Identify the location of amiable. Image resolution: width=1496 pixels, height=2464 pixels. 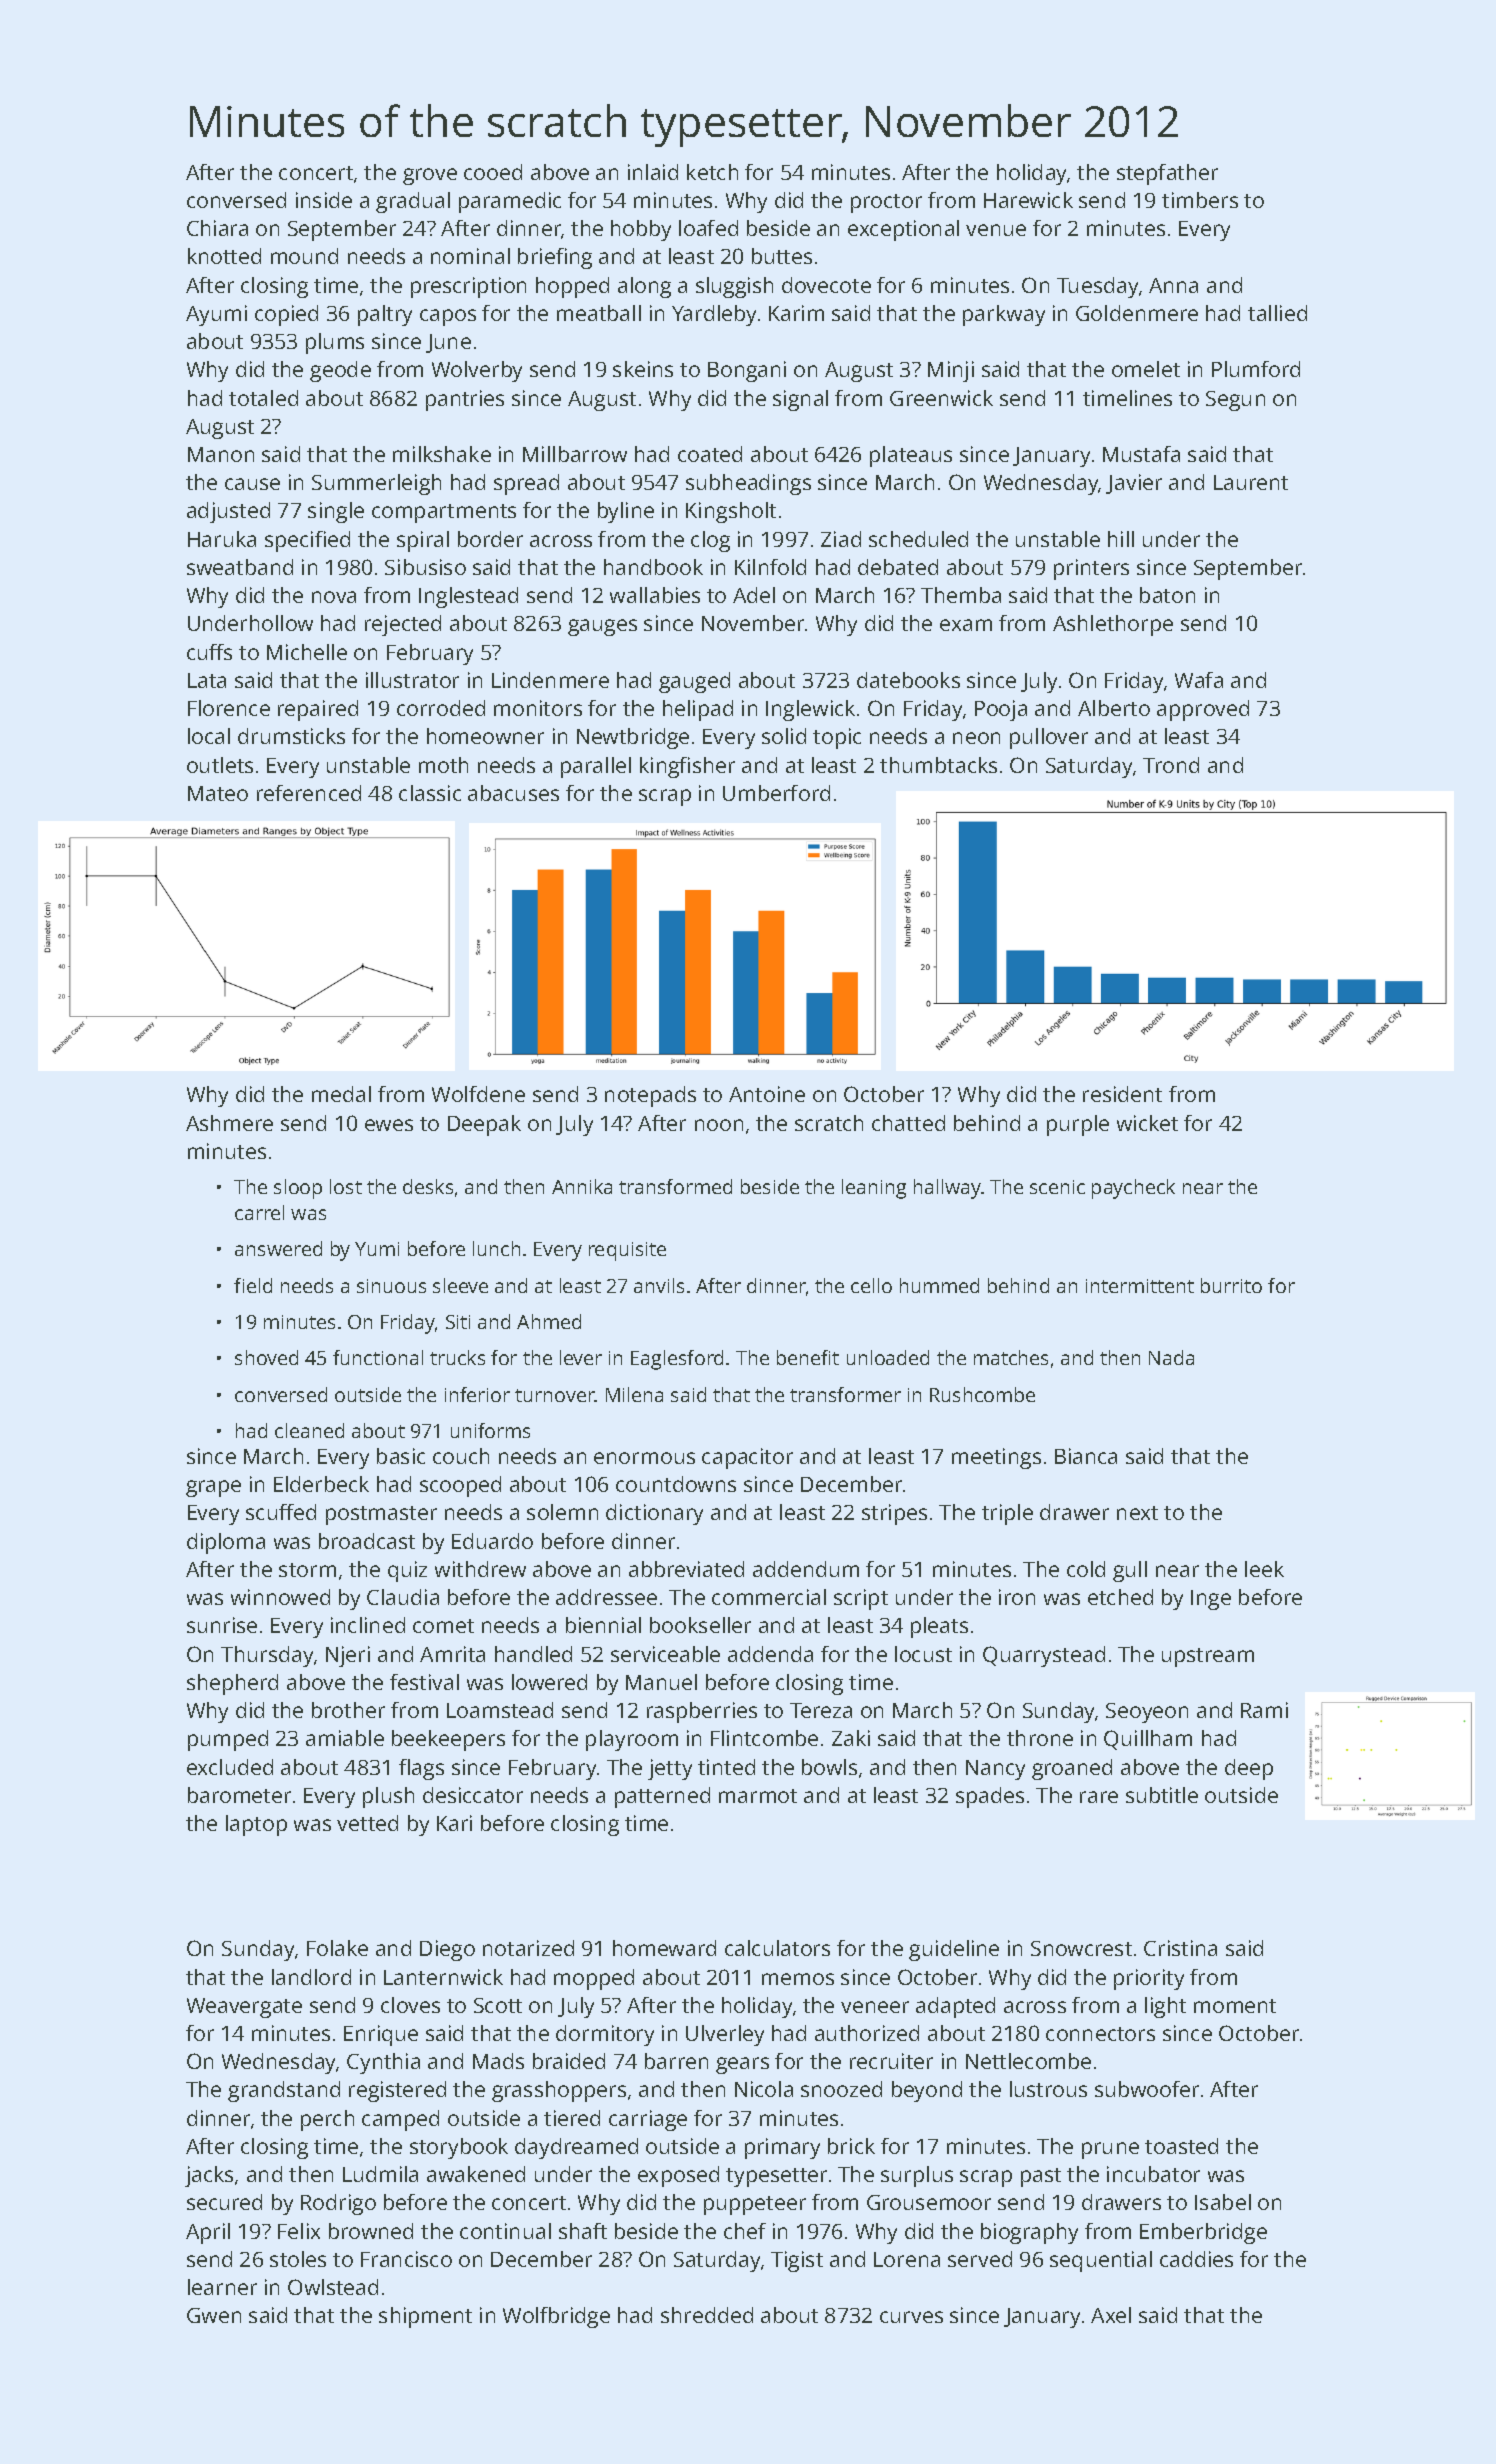
(345, 1738).
